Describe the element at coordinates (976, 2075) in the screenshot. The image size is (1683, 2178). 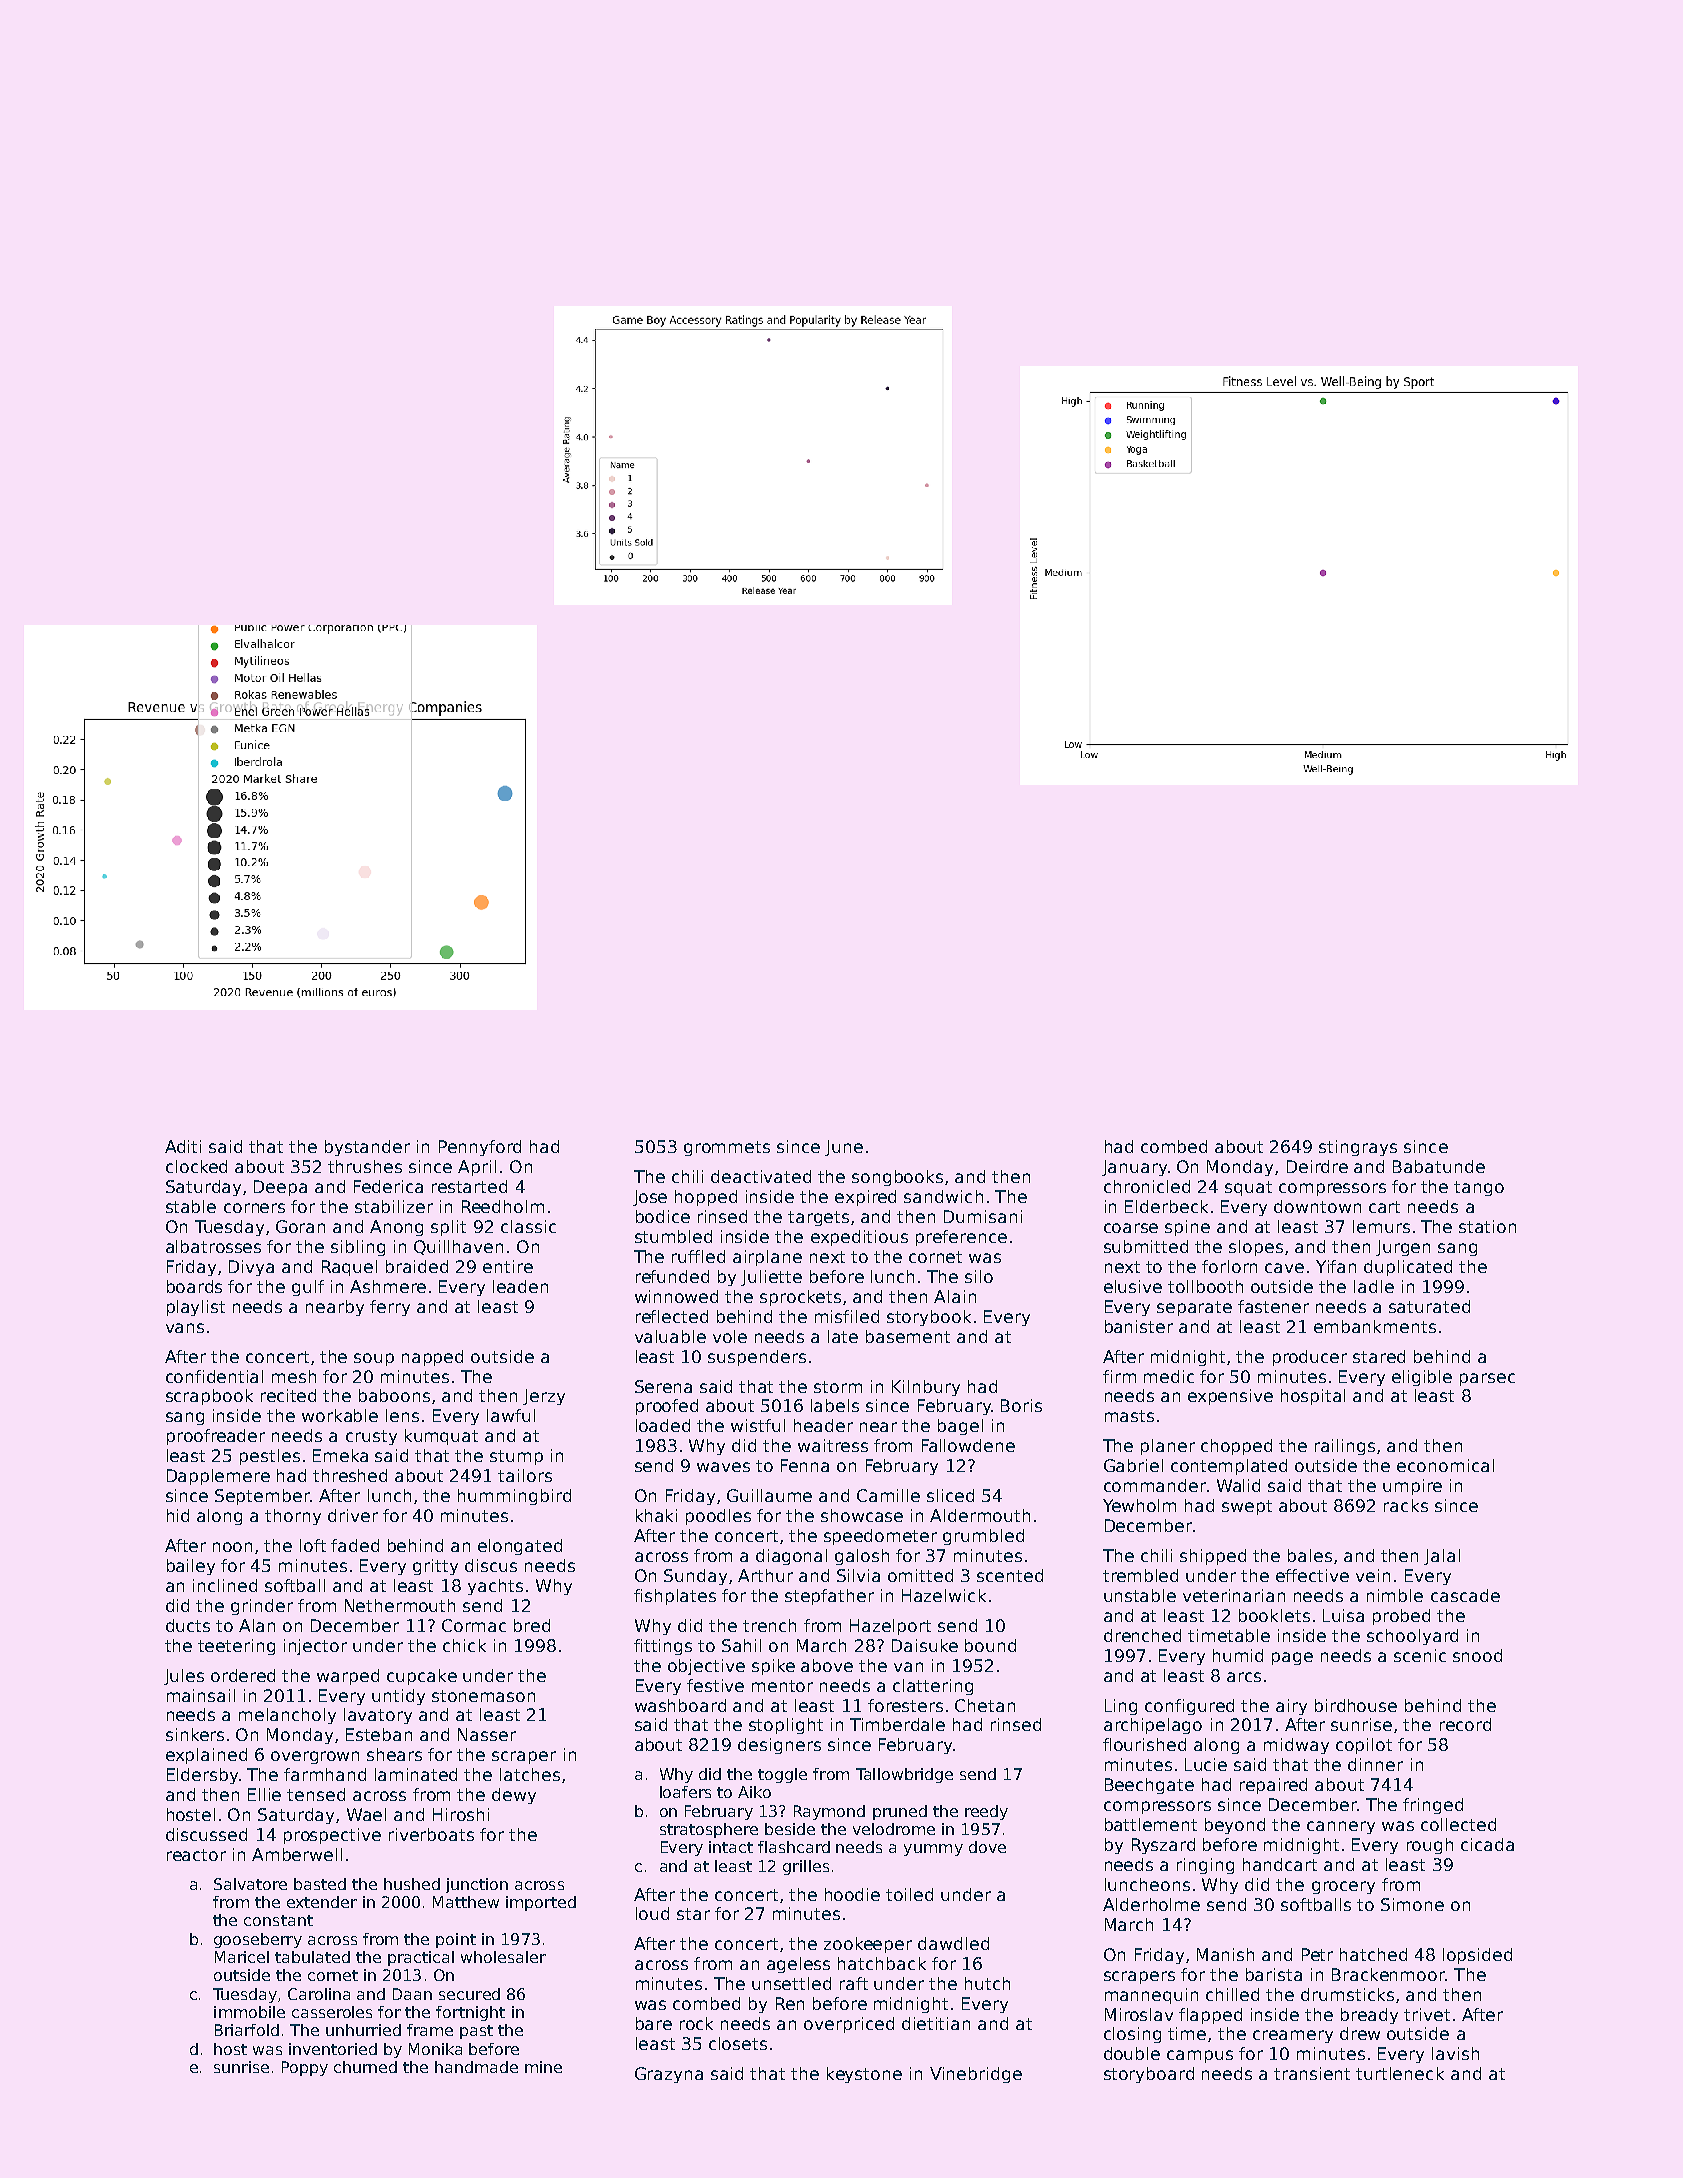
I see `Vinebridge` at that location.
